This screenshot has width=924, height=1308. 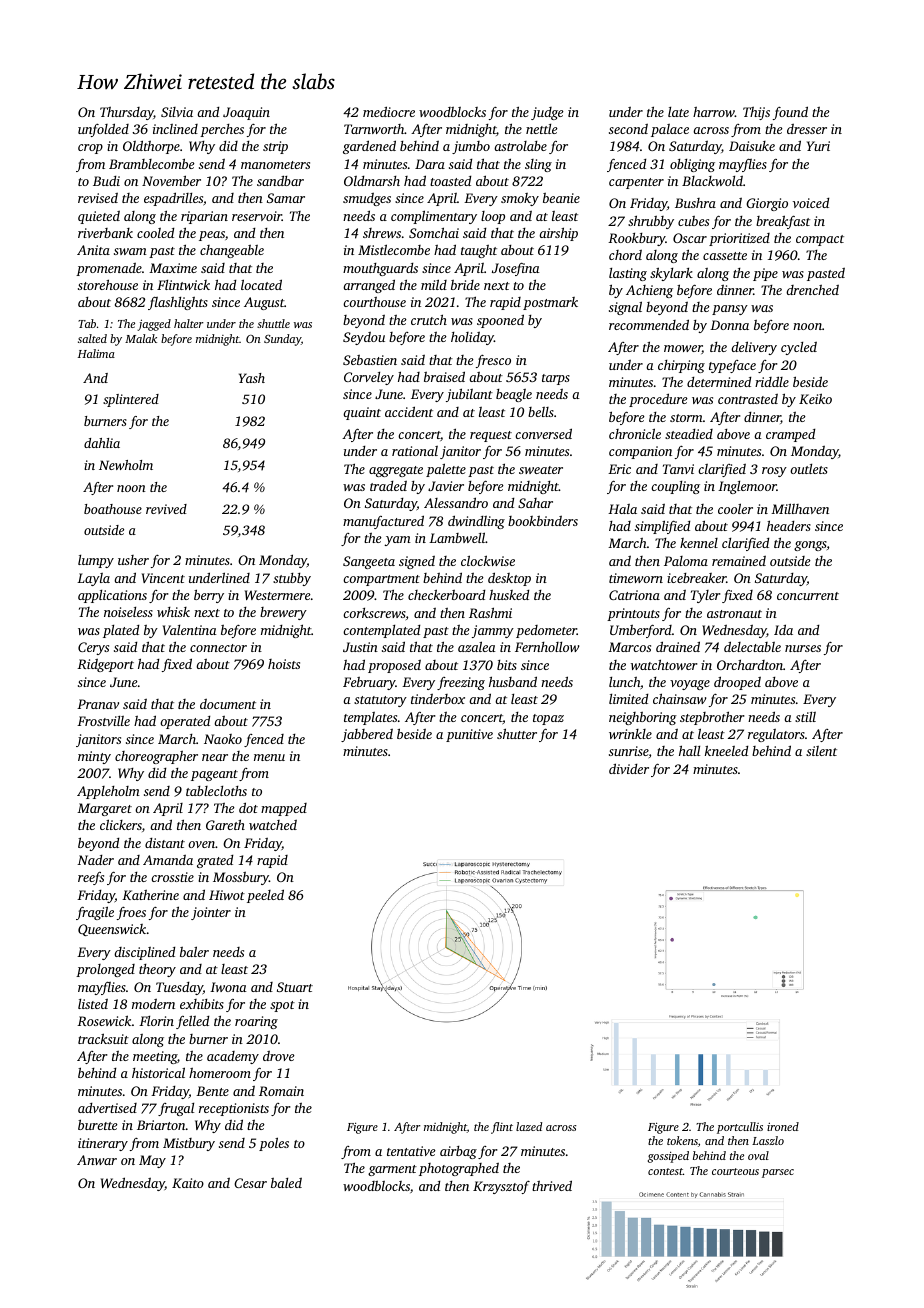 What do you see at coordinates (415, 451) in the screenshot?
I see `rational` at bounding box center [415, 451].
